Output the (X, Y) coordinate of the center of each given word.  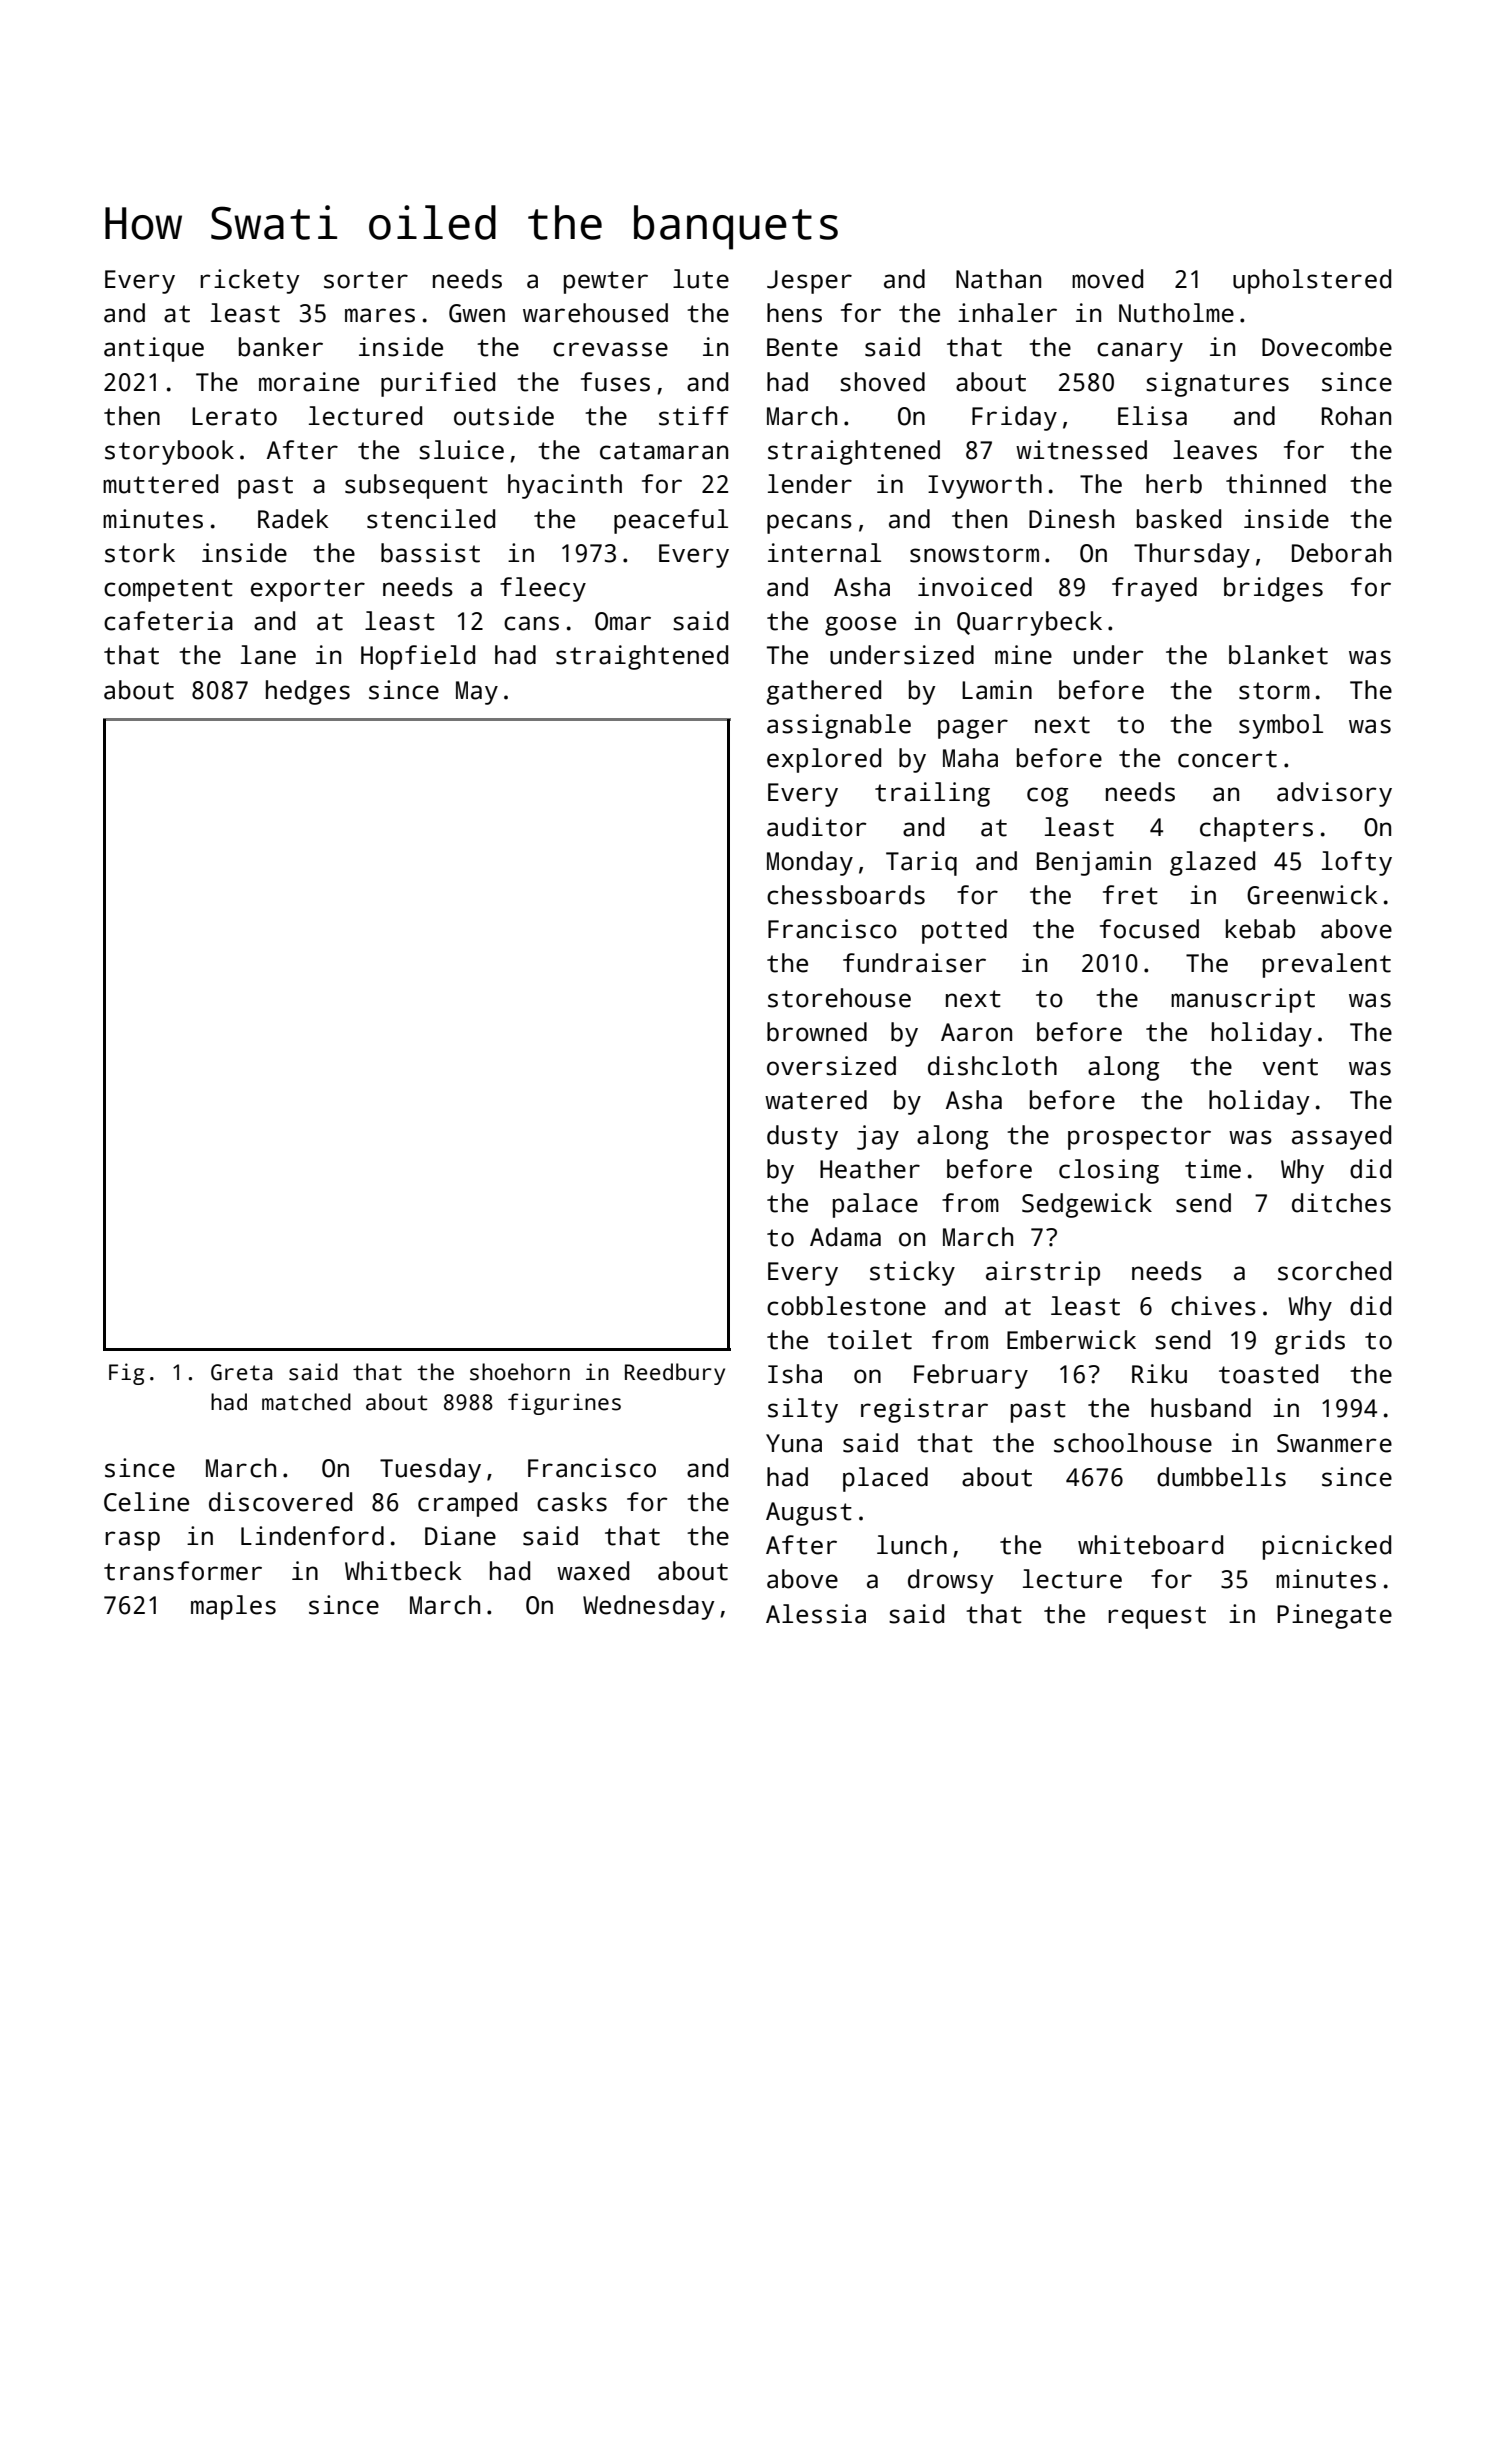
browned (817, 1032)
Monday (810, 863)
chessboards (846, 895)
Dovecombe (1327, 347)
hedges (308, 692)
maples (233, 1607)
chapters (1256, 829)
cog (1047, 797)
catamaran (664, 451)
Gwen (477, 313)
